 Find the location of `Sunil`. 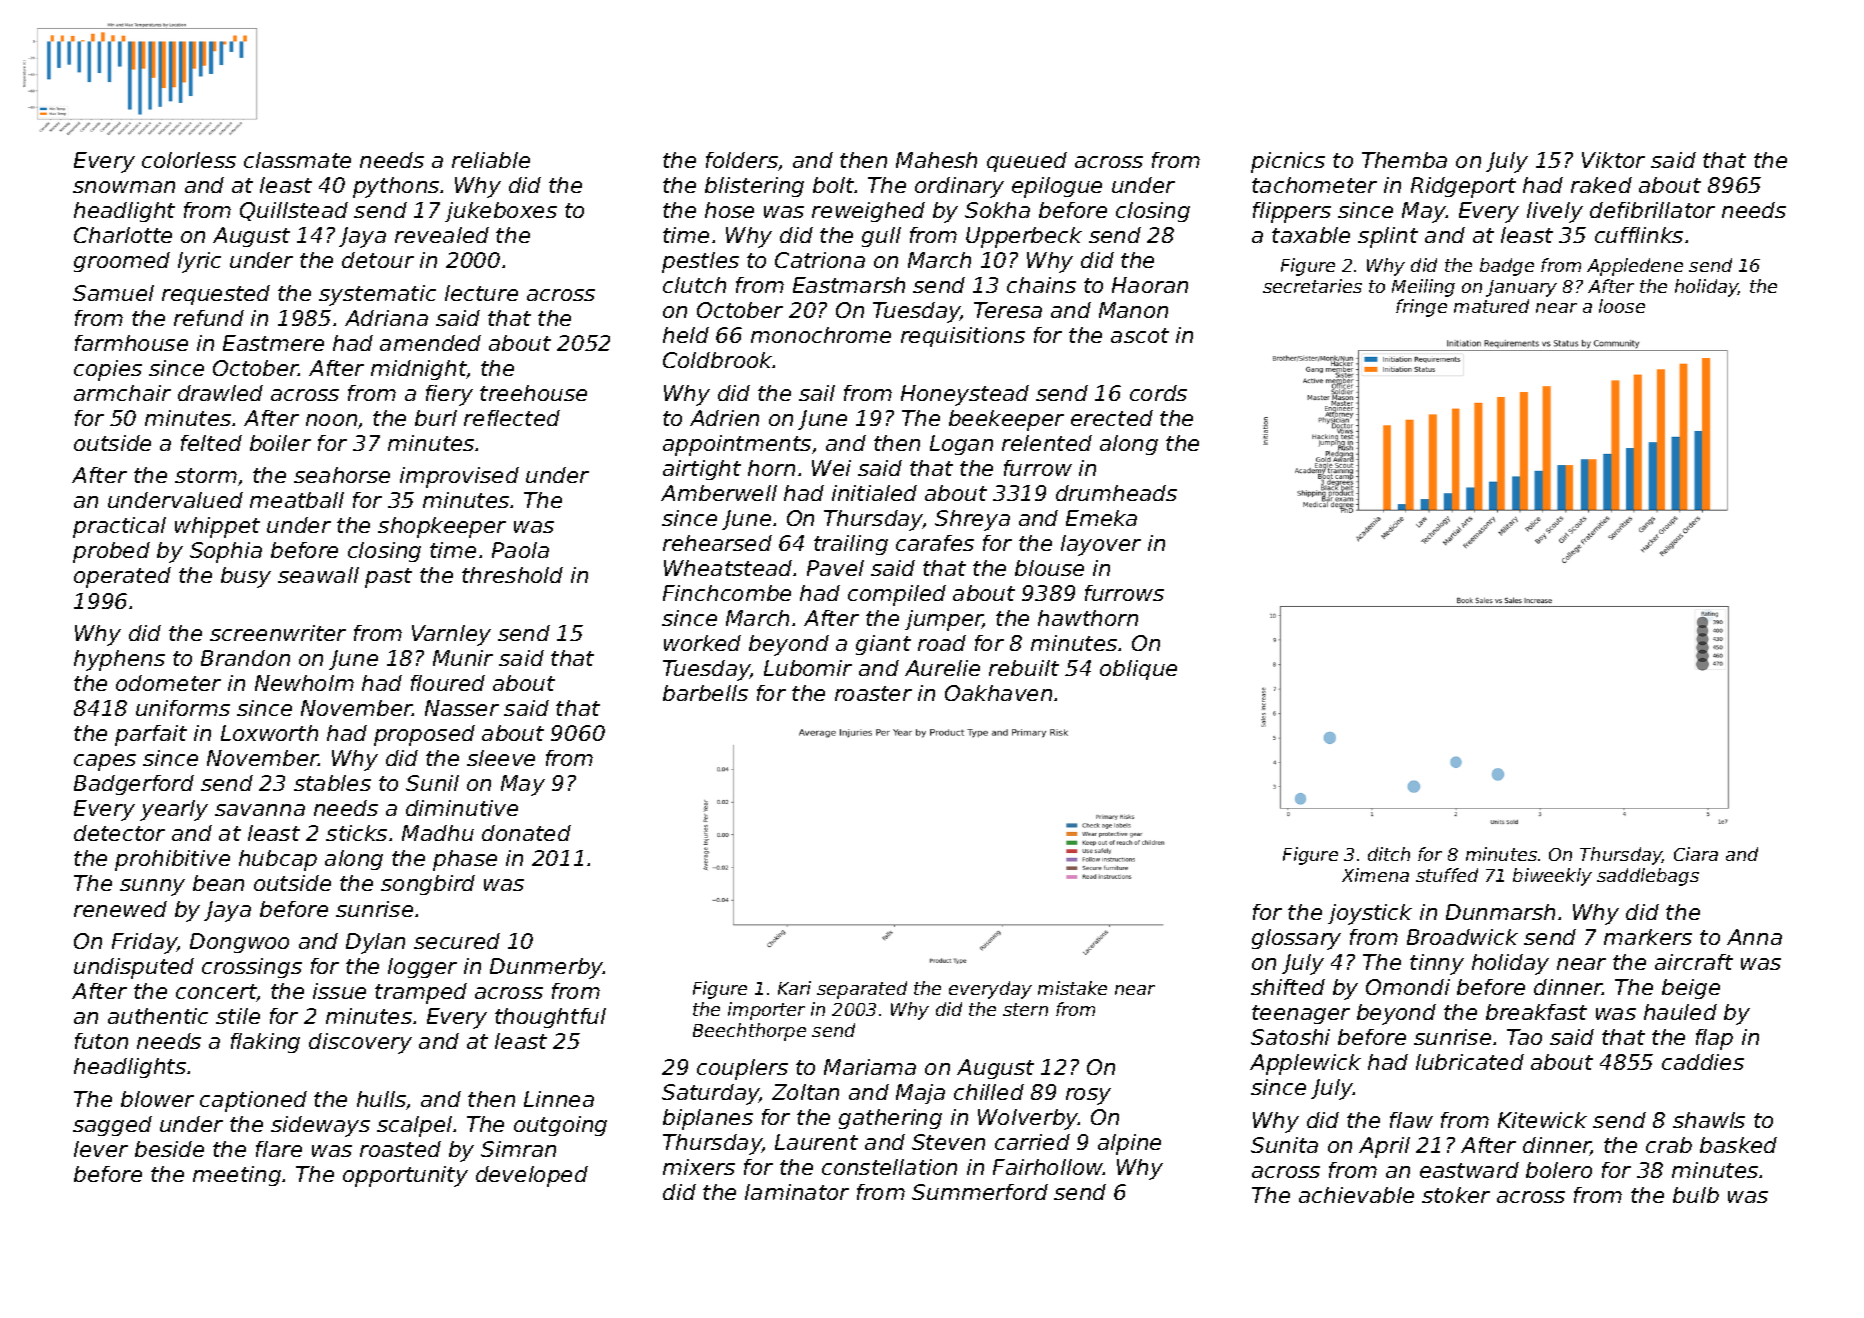

Sunil is located at coordinates (432, 783).
